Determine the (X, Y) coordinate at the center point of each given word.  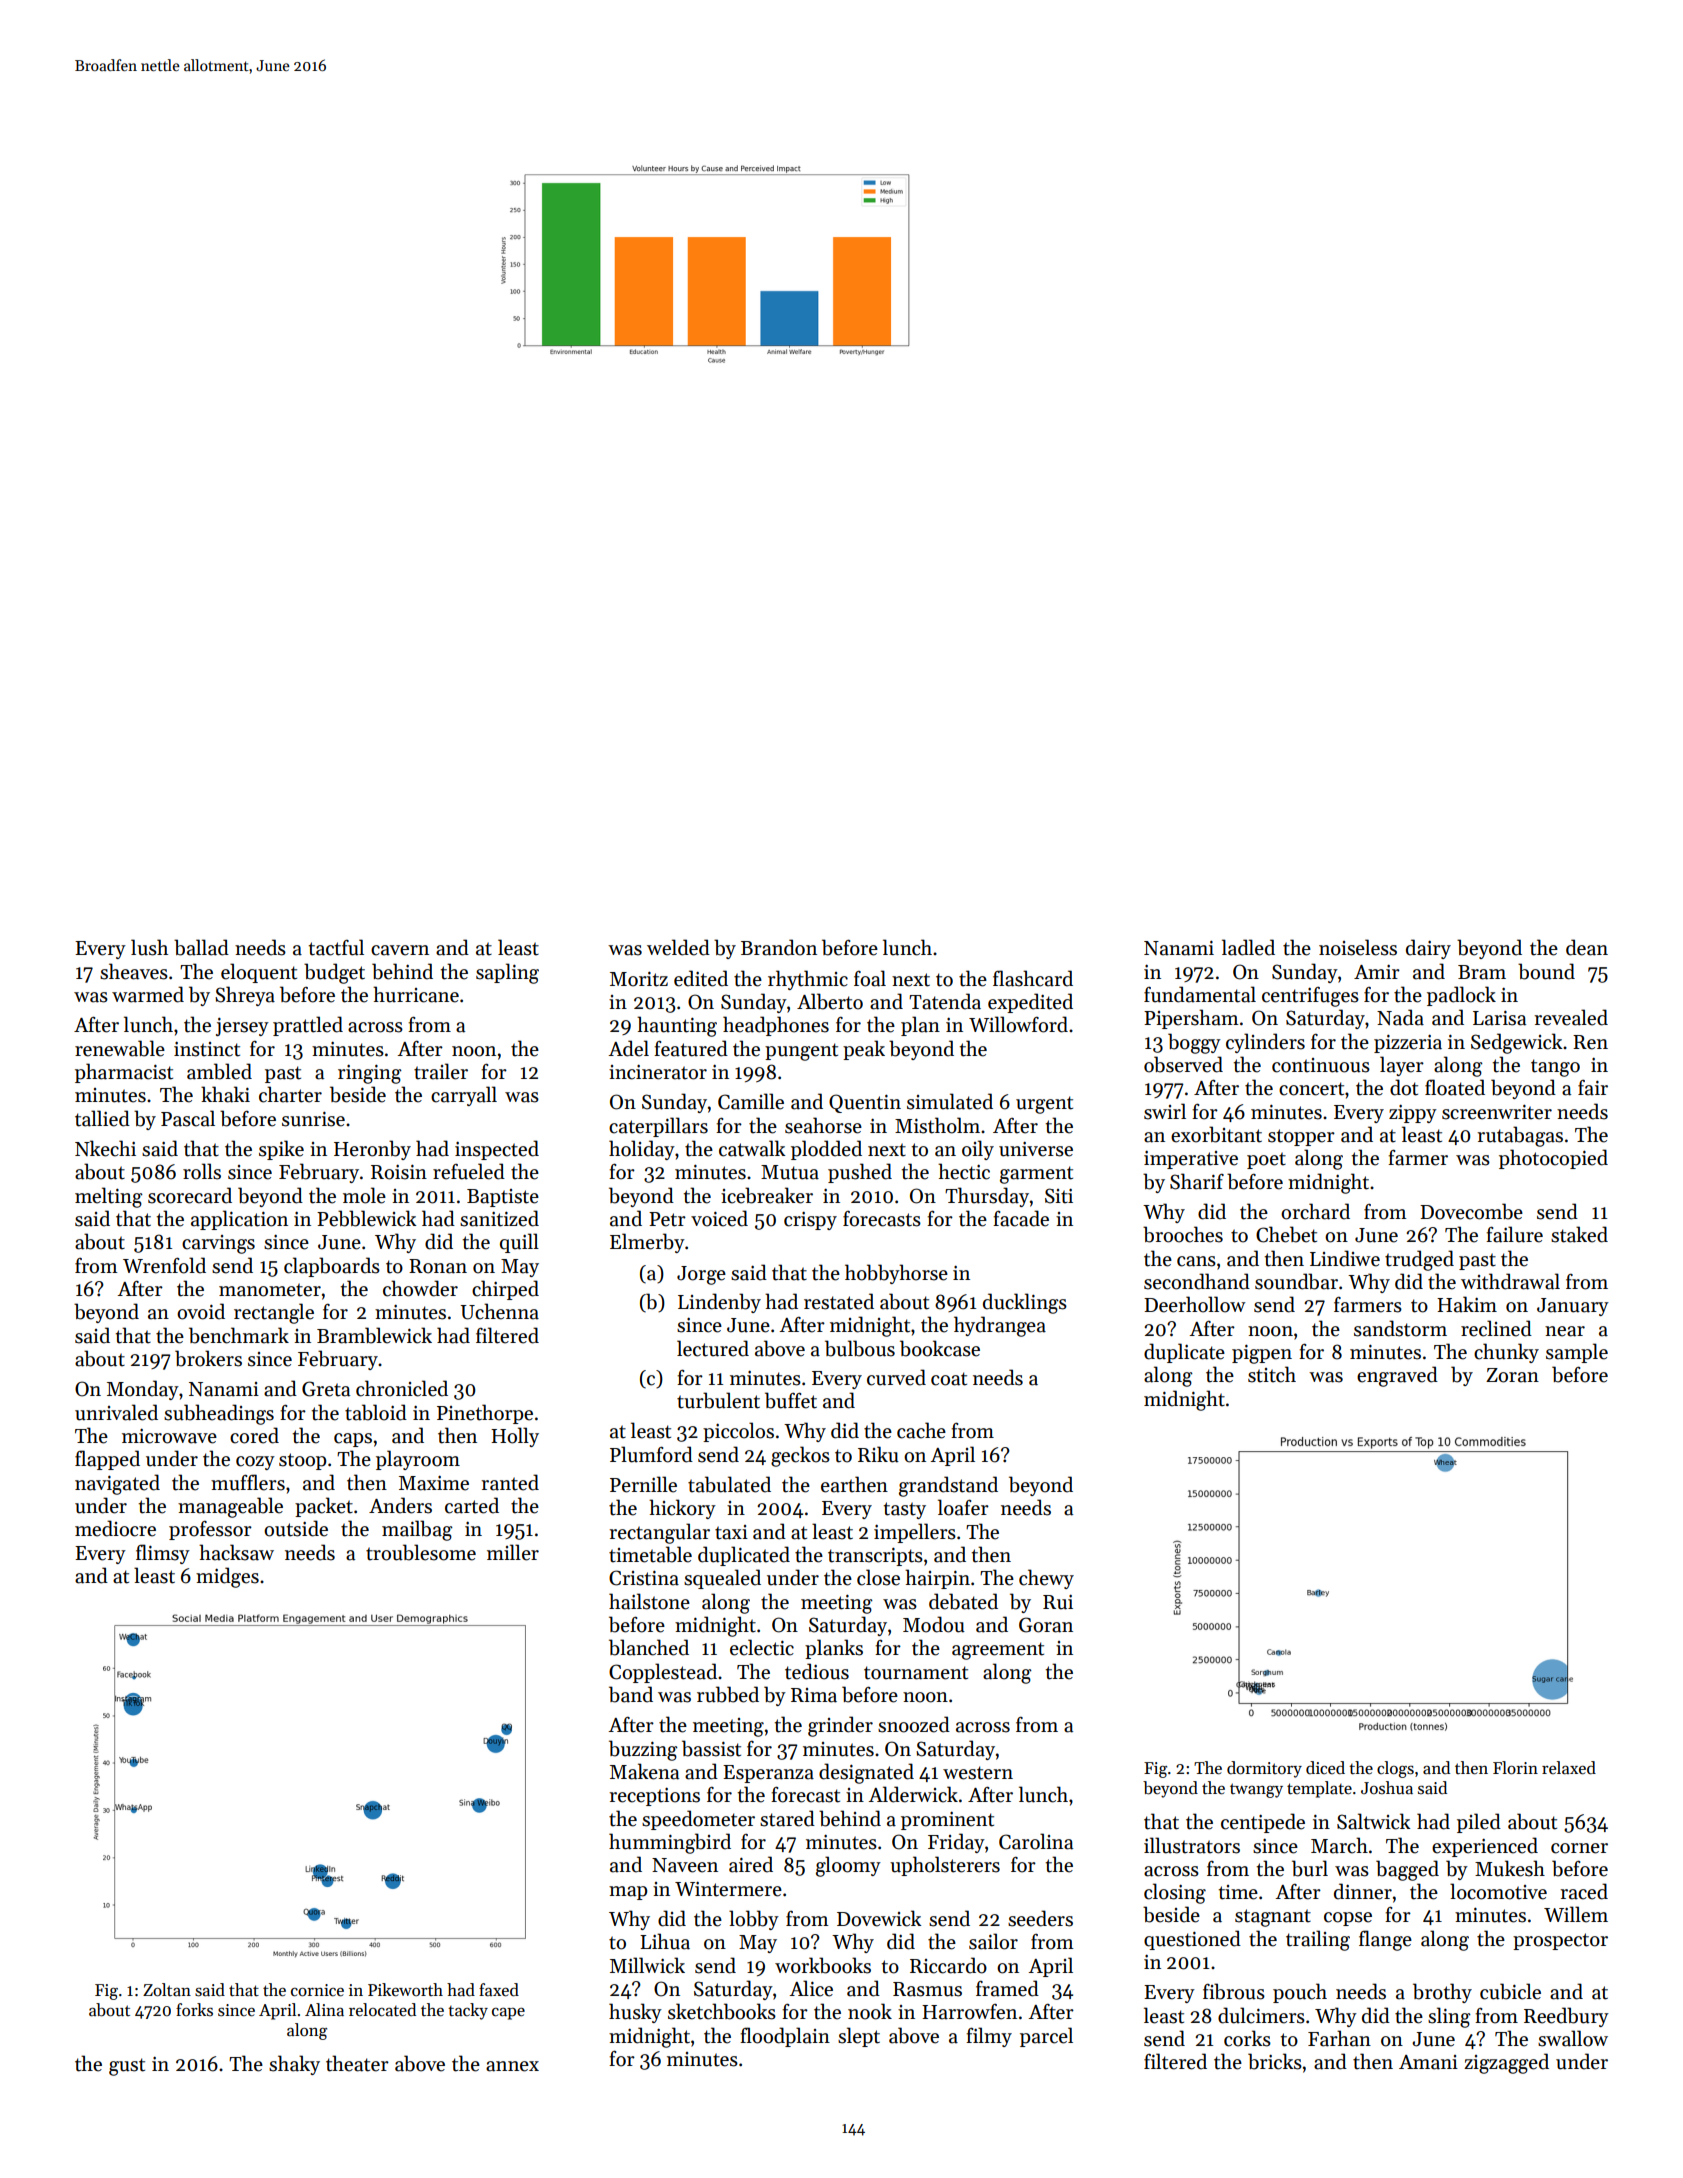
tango (1555, 1068)
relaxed (1569, 1768)
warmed (148, 994)
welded (678, 947)
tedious (817, 1671)
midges (227, 1577)
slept (859, 2037)
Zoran (1512, 1375)
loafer (963, 1507)
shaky (294, 2065)
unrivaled (116, 1412)
